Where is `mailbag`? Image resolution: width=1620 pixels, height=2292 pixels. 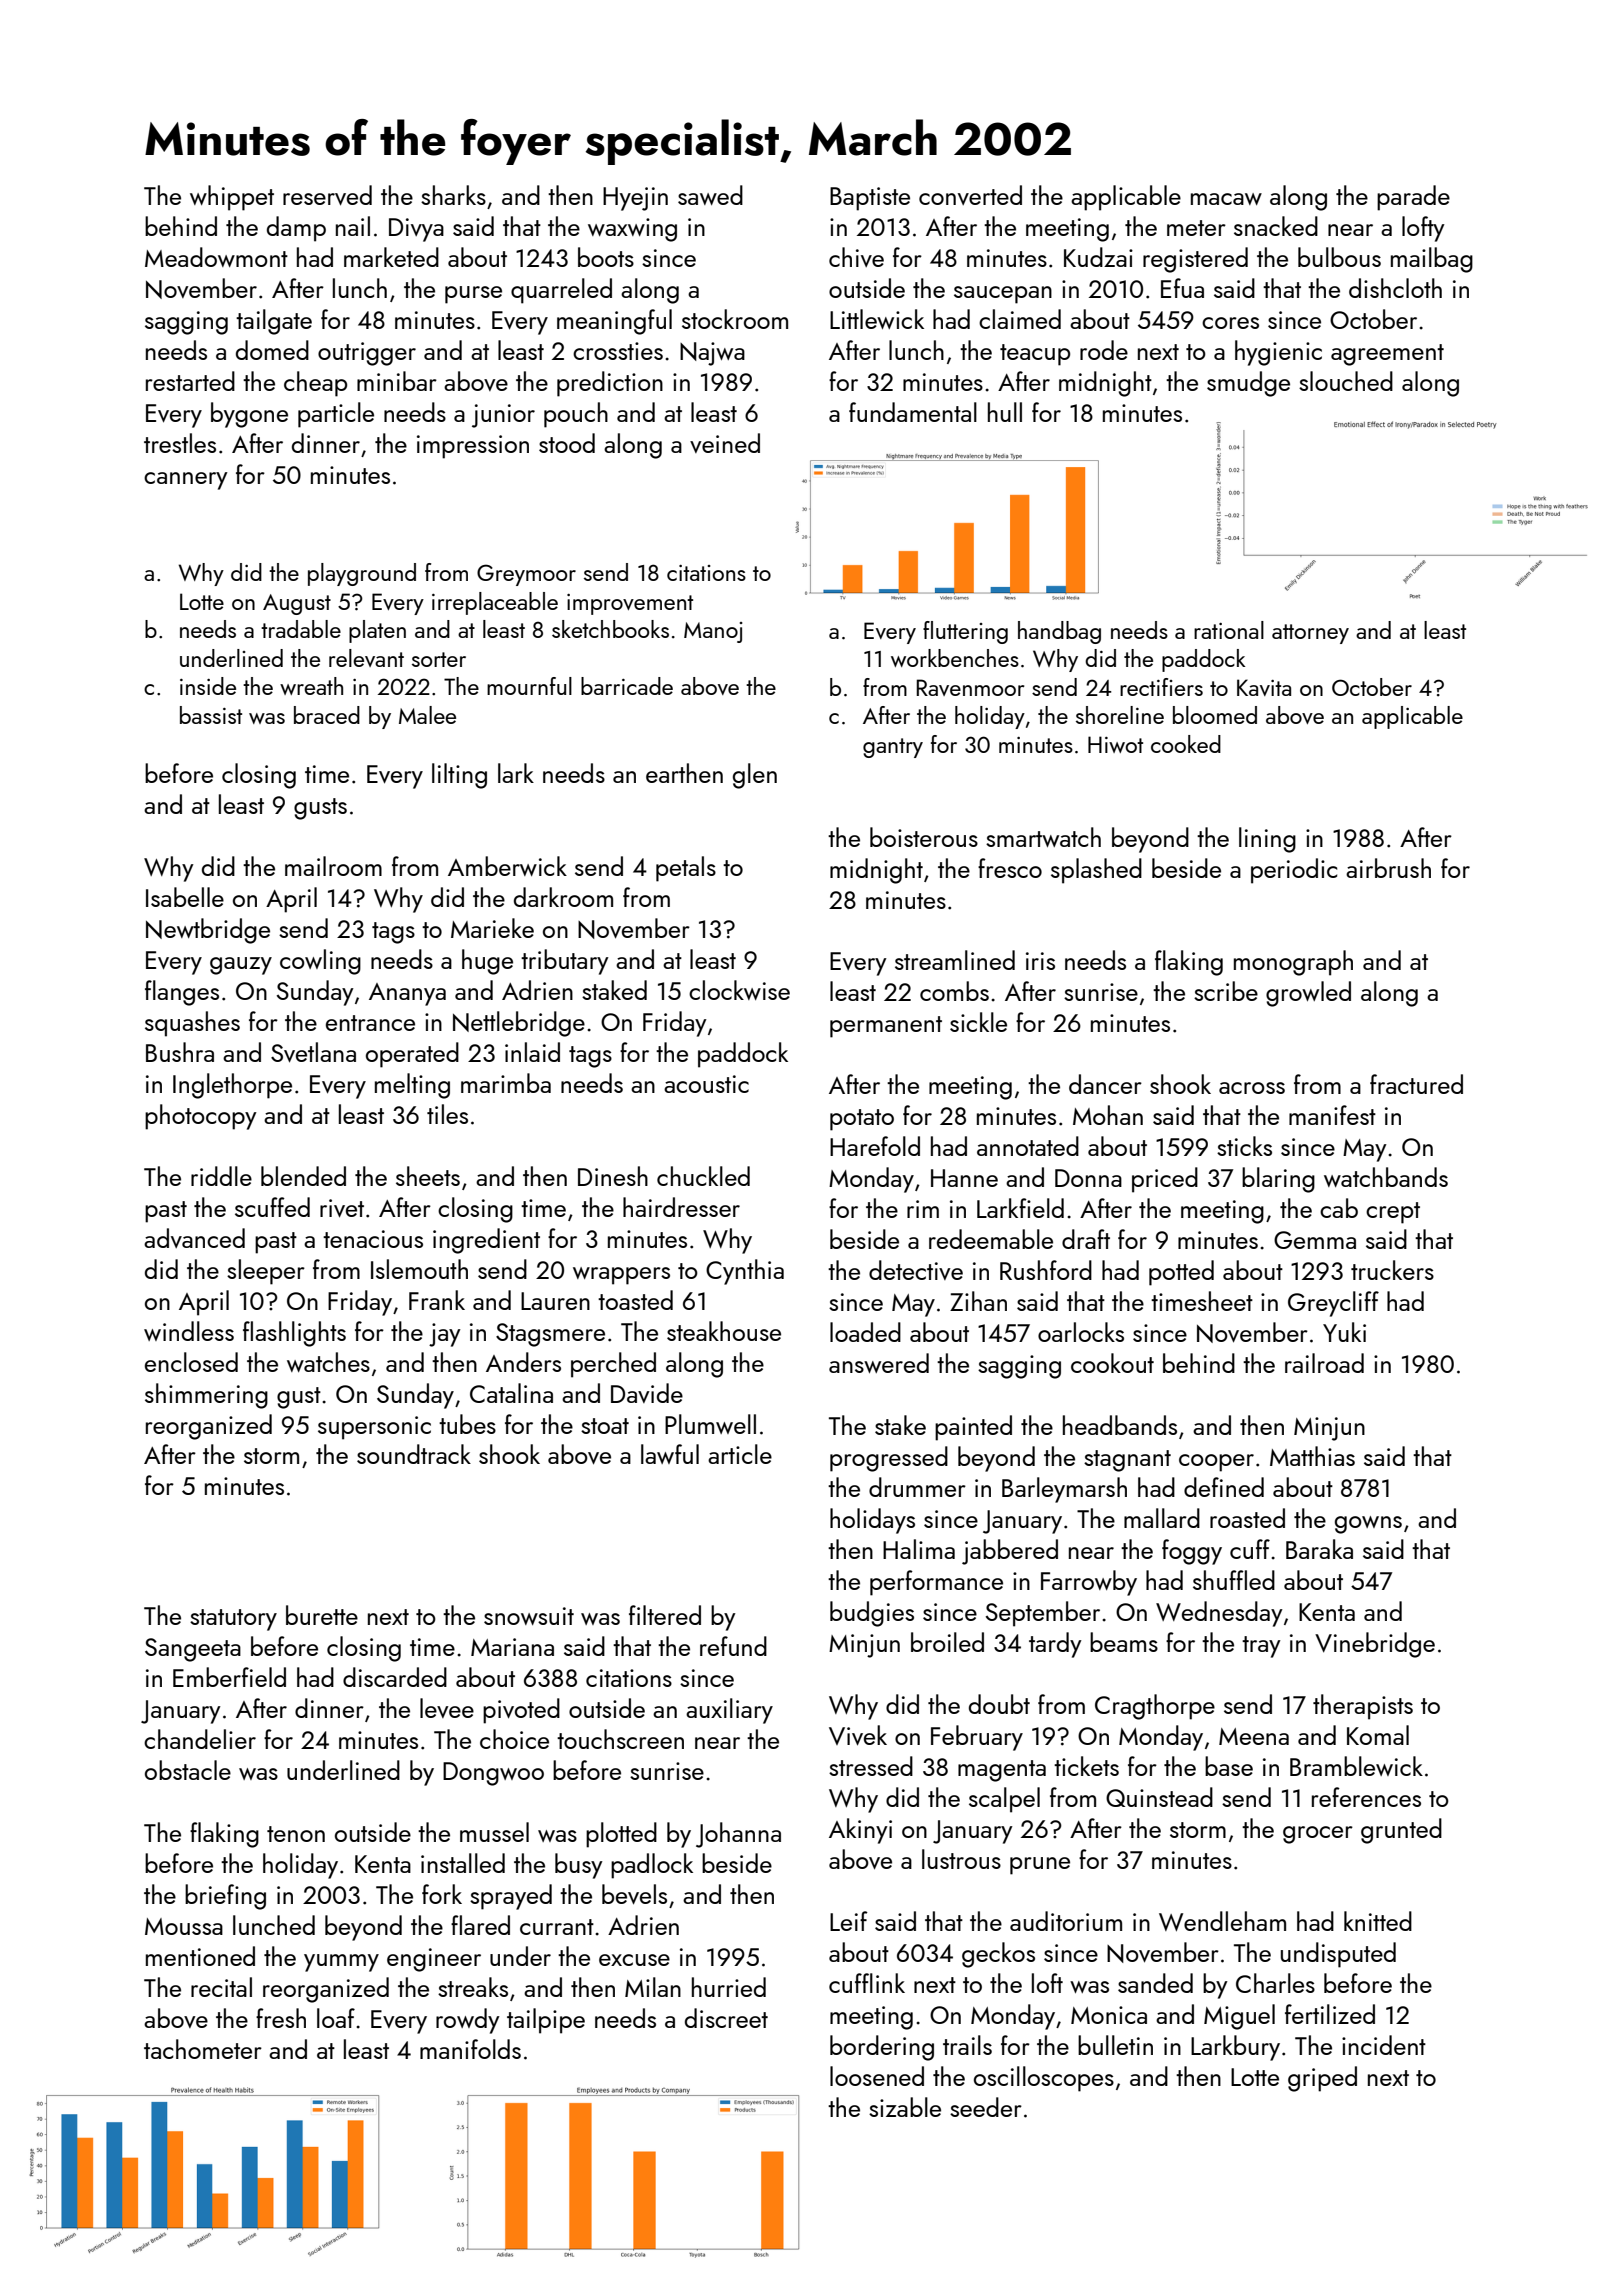 mailbag is located at coordinates (1432, 260).
